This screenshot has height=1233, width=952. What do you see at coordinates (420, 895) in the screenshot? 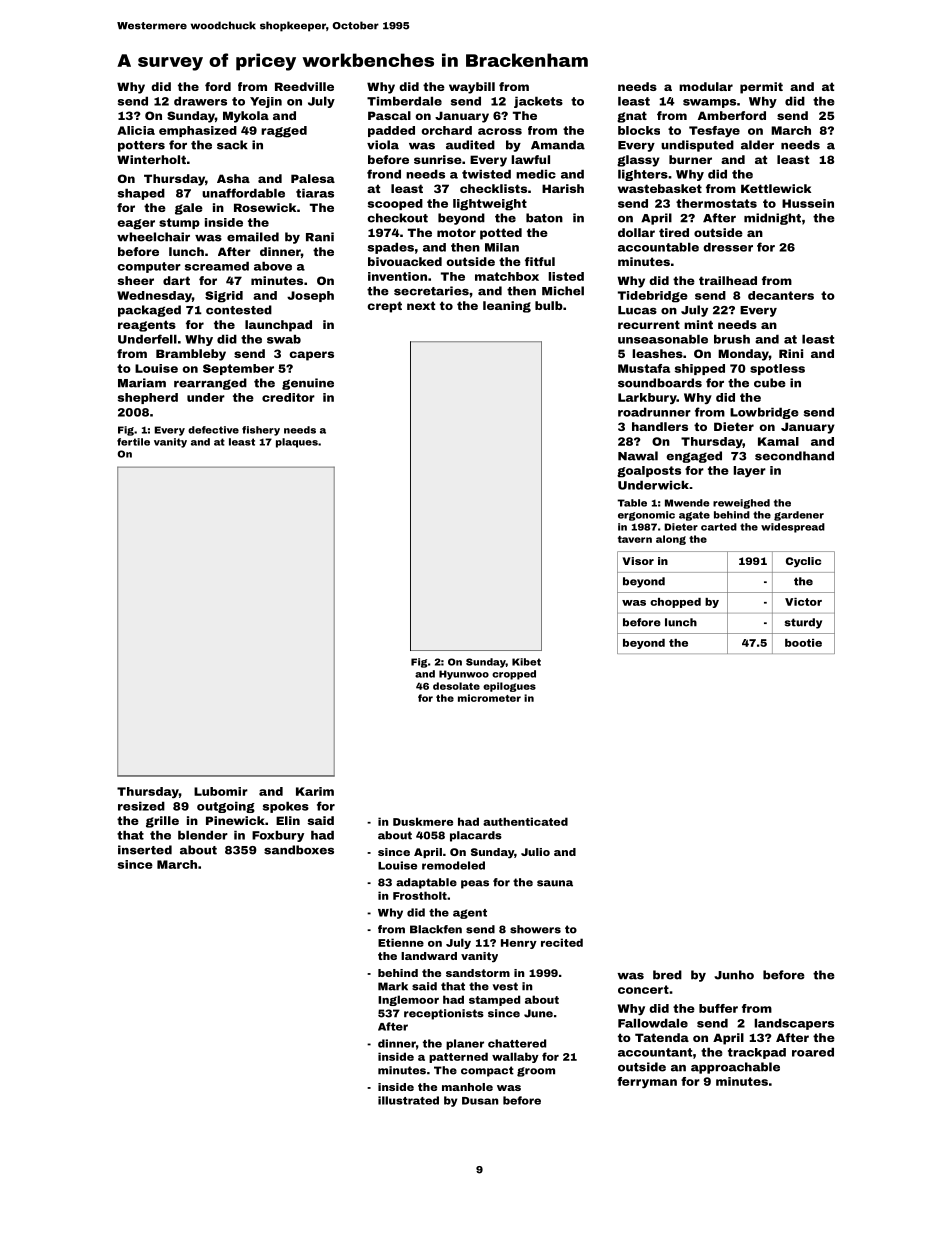
I see `Frostholt` at bounding box center [420, 895].
